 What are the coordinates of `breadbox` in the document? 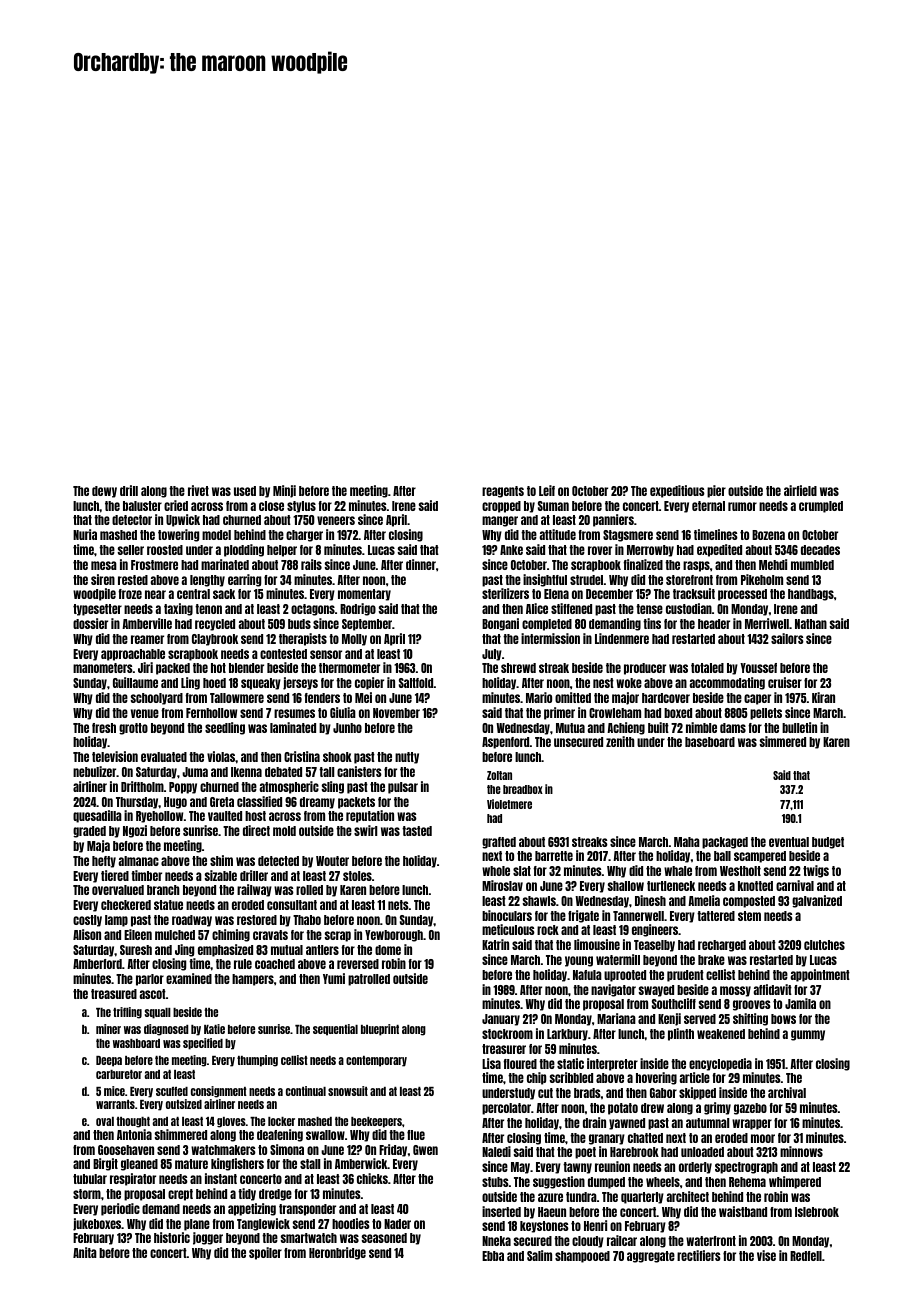 It's located at (523, 789).
